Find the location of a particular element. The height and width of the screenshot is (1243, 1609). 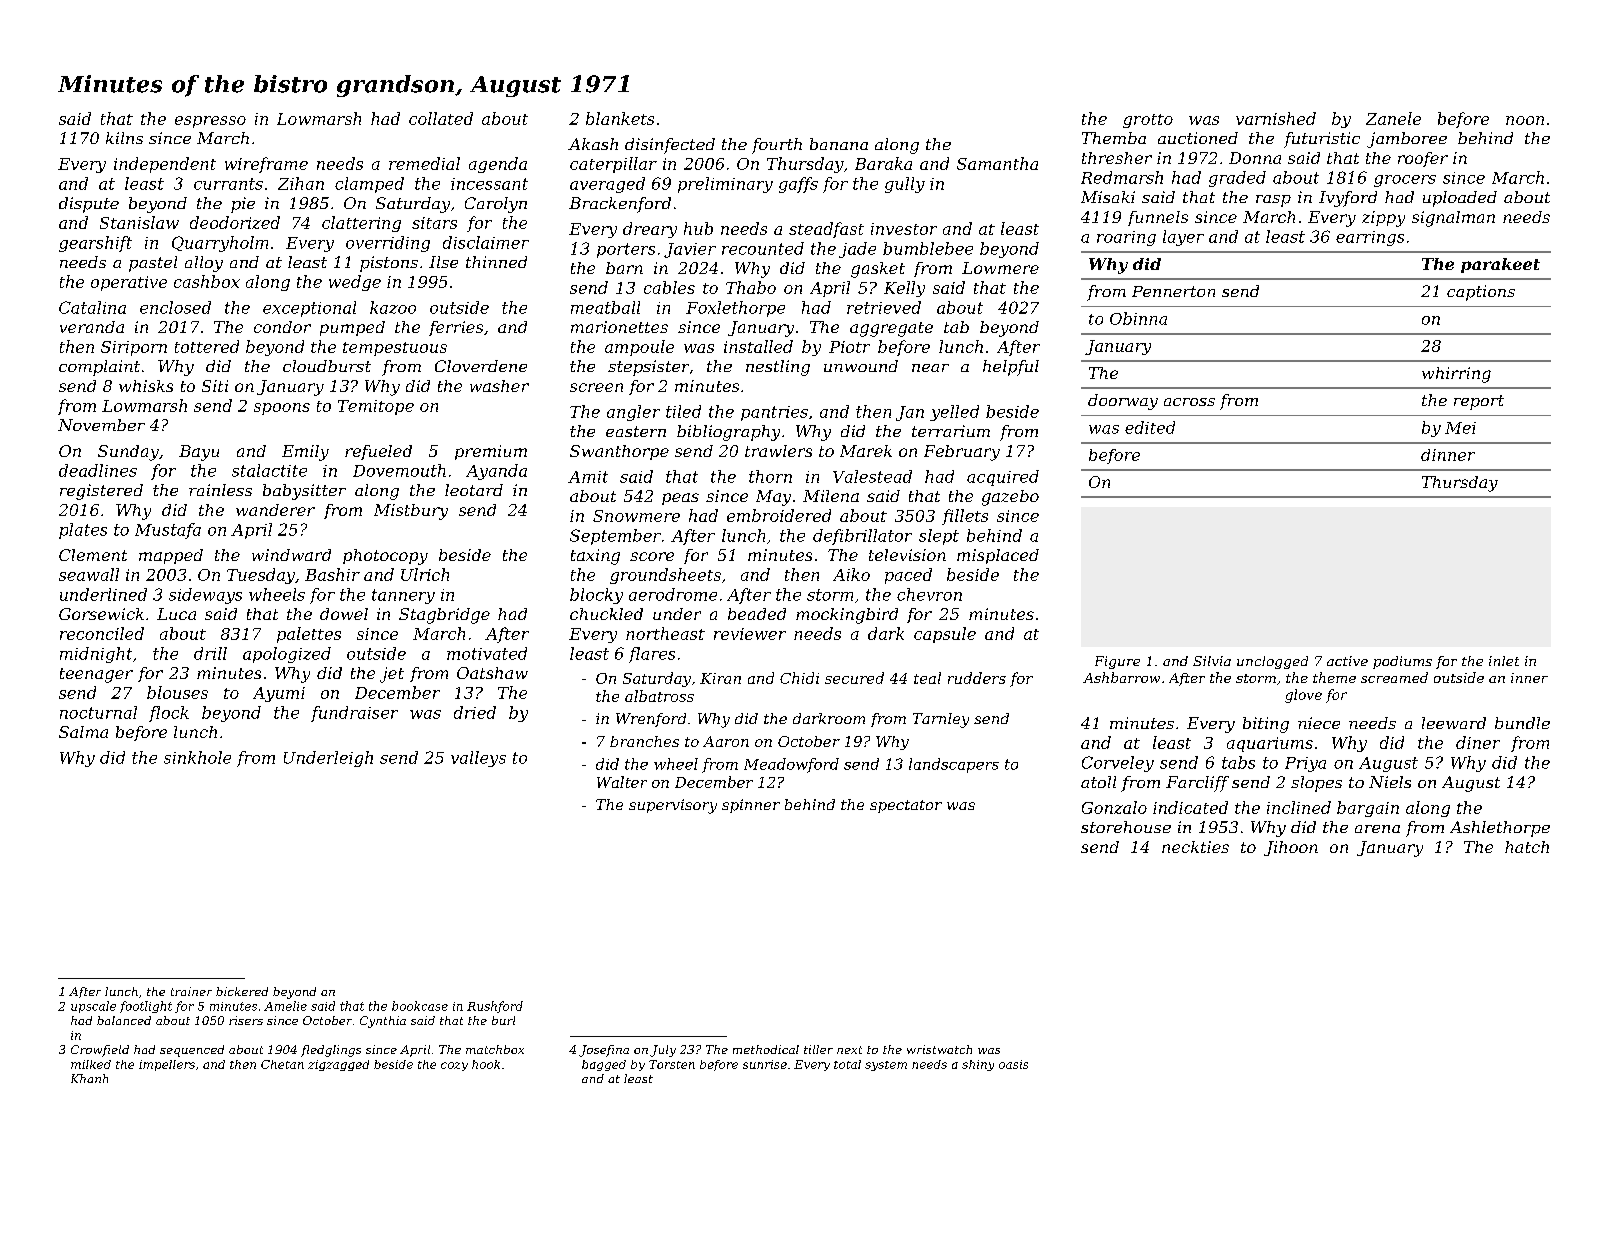

clattering is located at coordinates (361, 224).
